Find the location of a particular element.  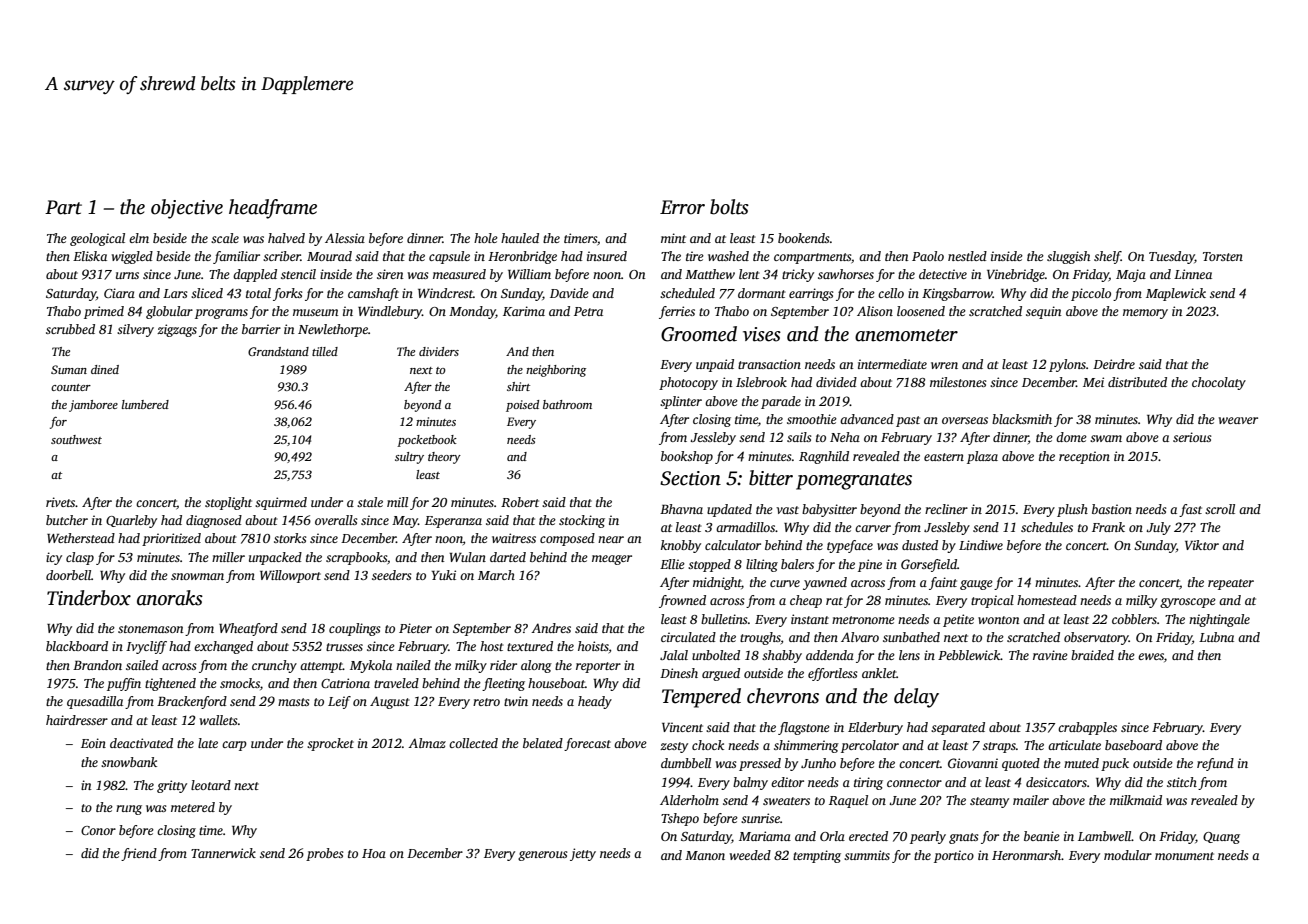

Torsten is located at coordinates (1223, 256).
